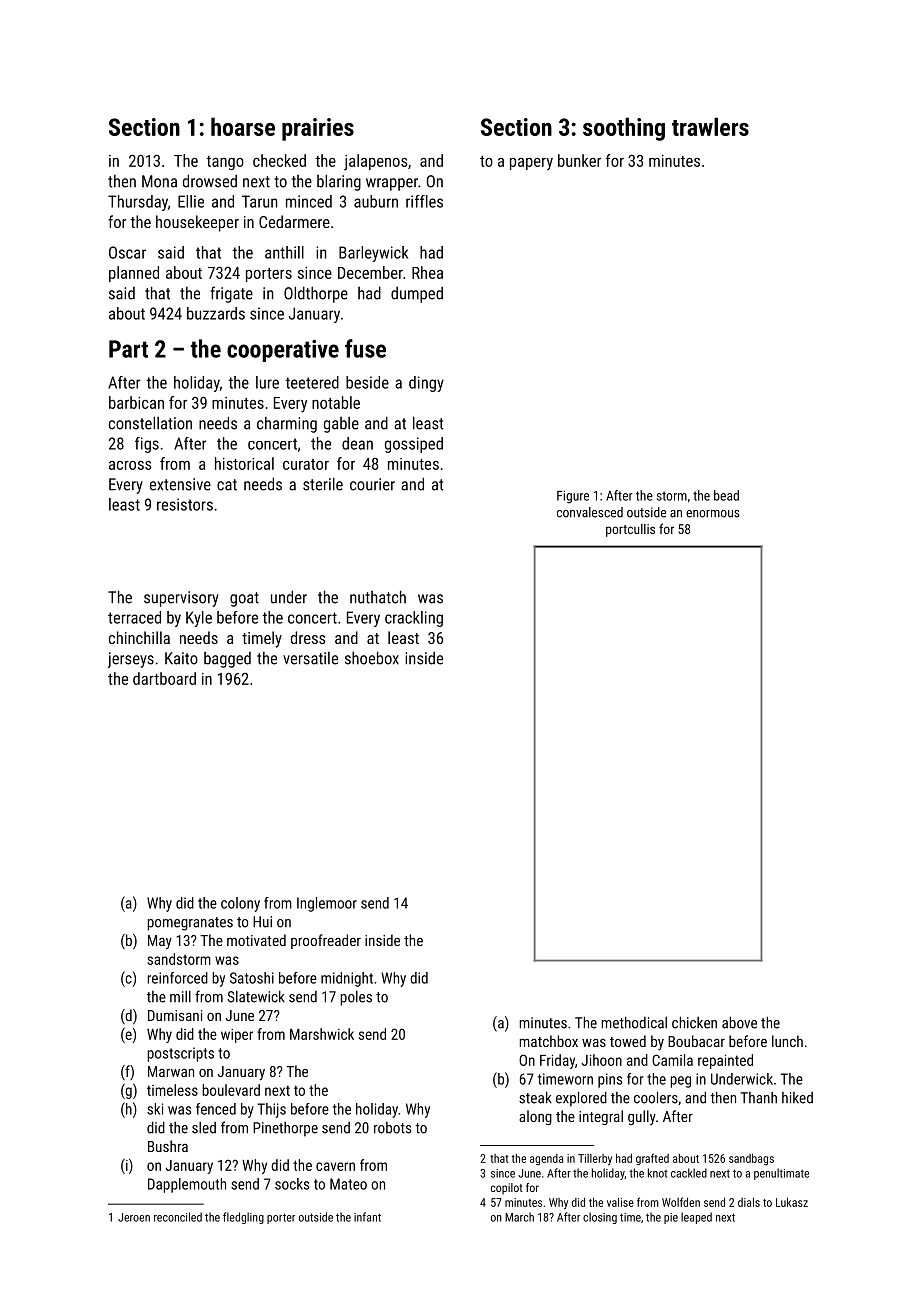  Describe the element at coordinates (595, 1160) in the screenshot. I see `Tillerby` at that location.
